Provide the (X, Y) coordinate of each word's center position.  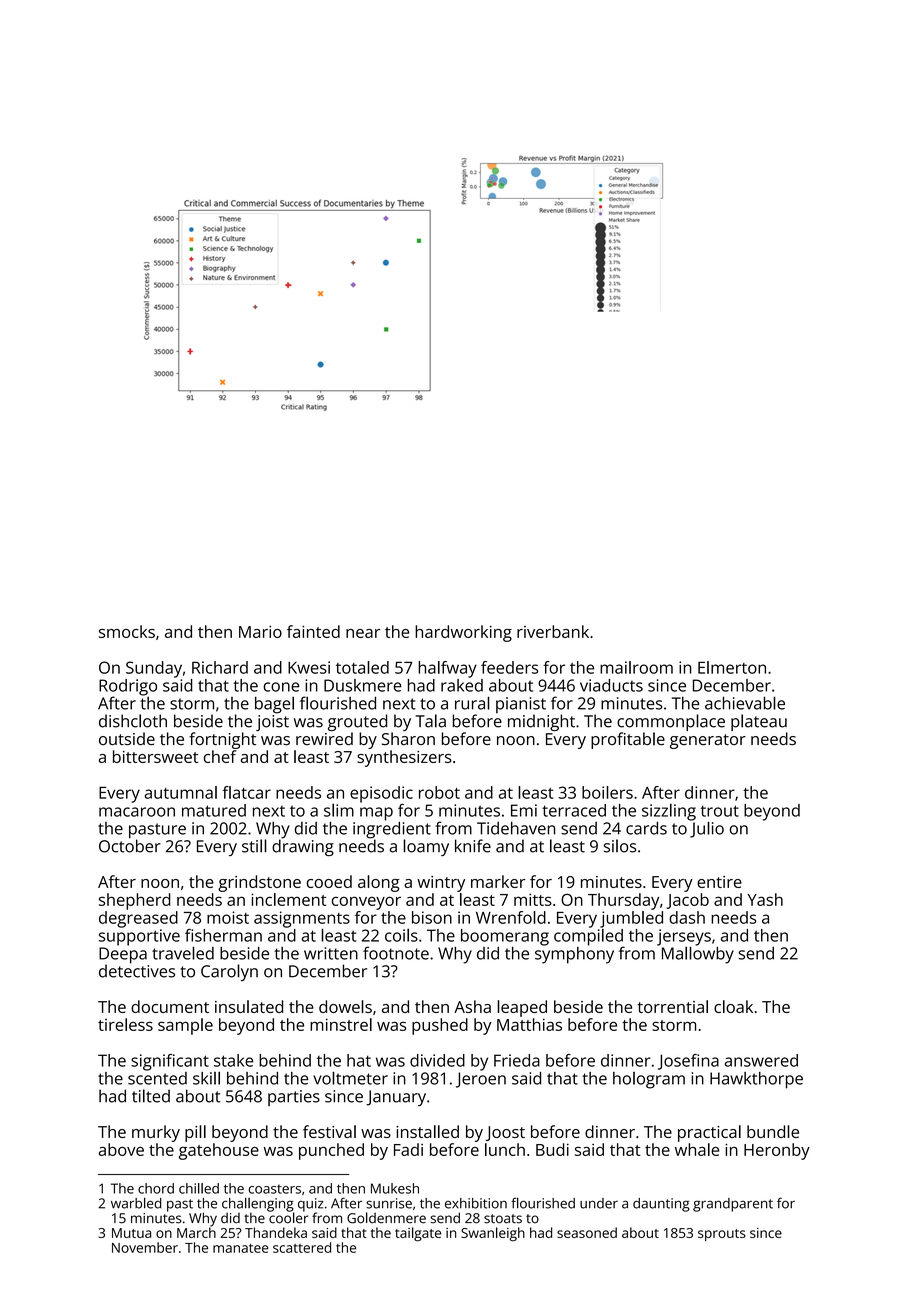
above (121, 1149)
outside (127, 738)
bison (432, 917)
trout (720, 811)
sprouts (722, 1235)
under (599, 1203)
